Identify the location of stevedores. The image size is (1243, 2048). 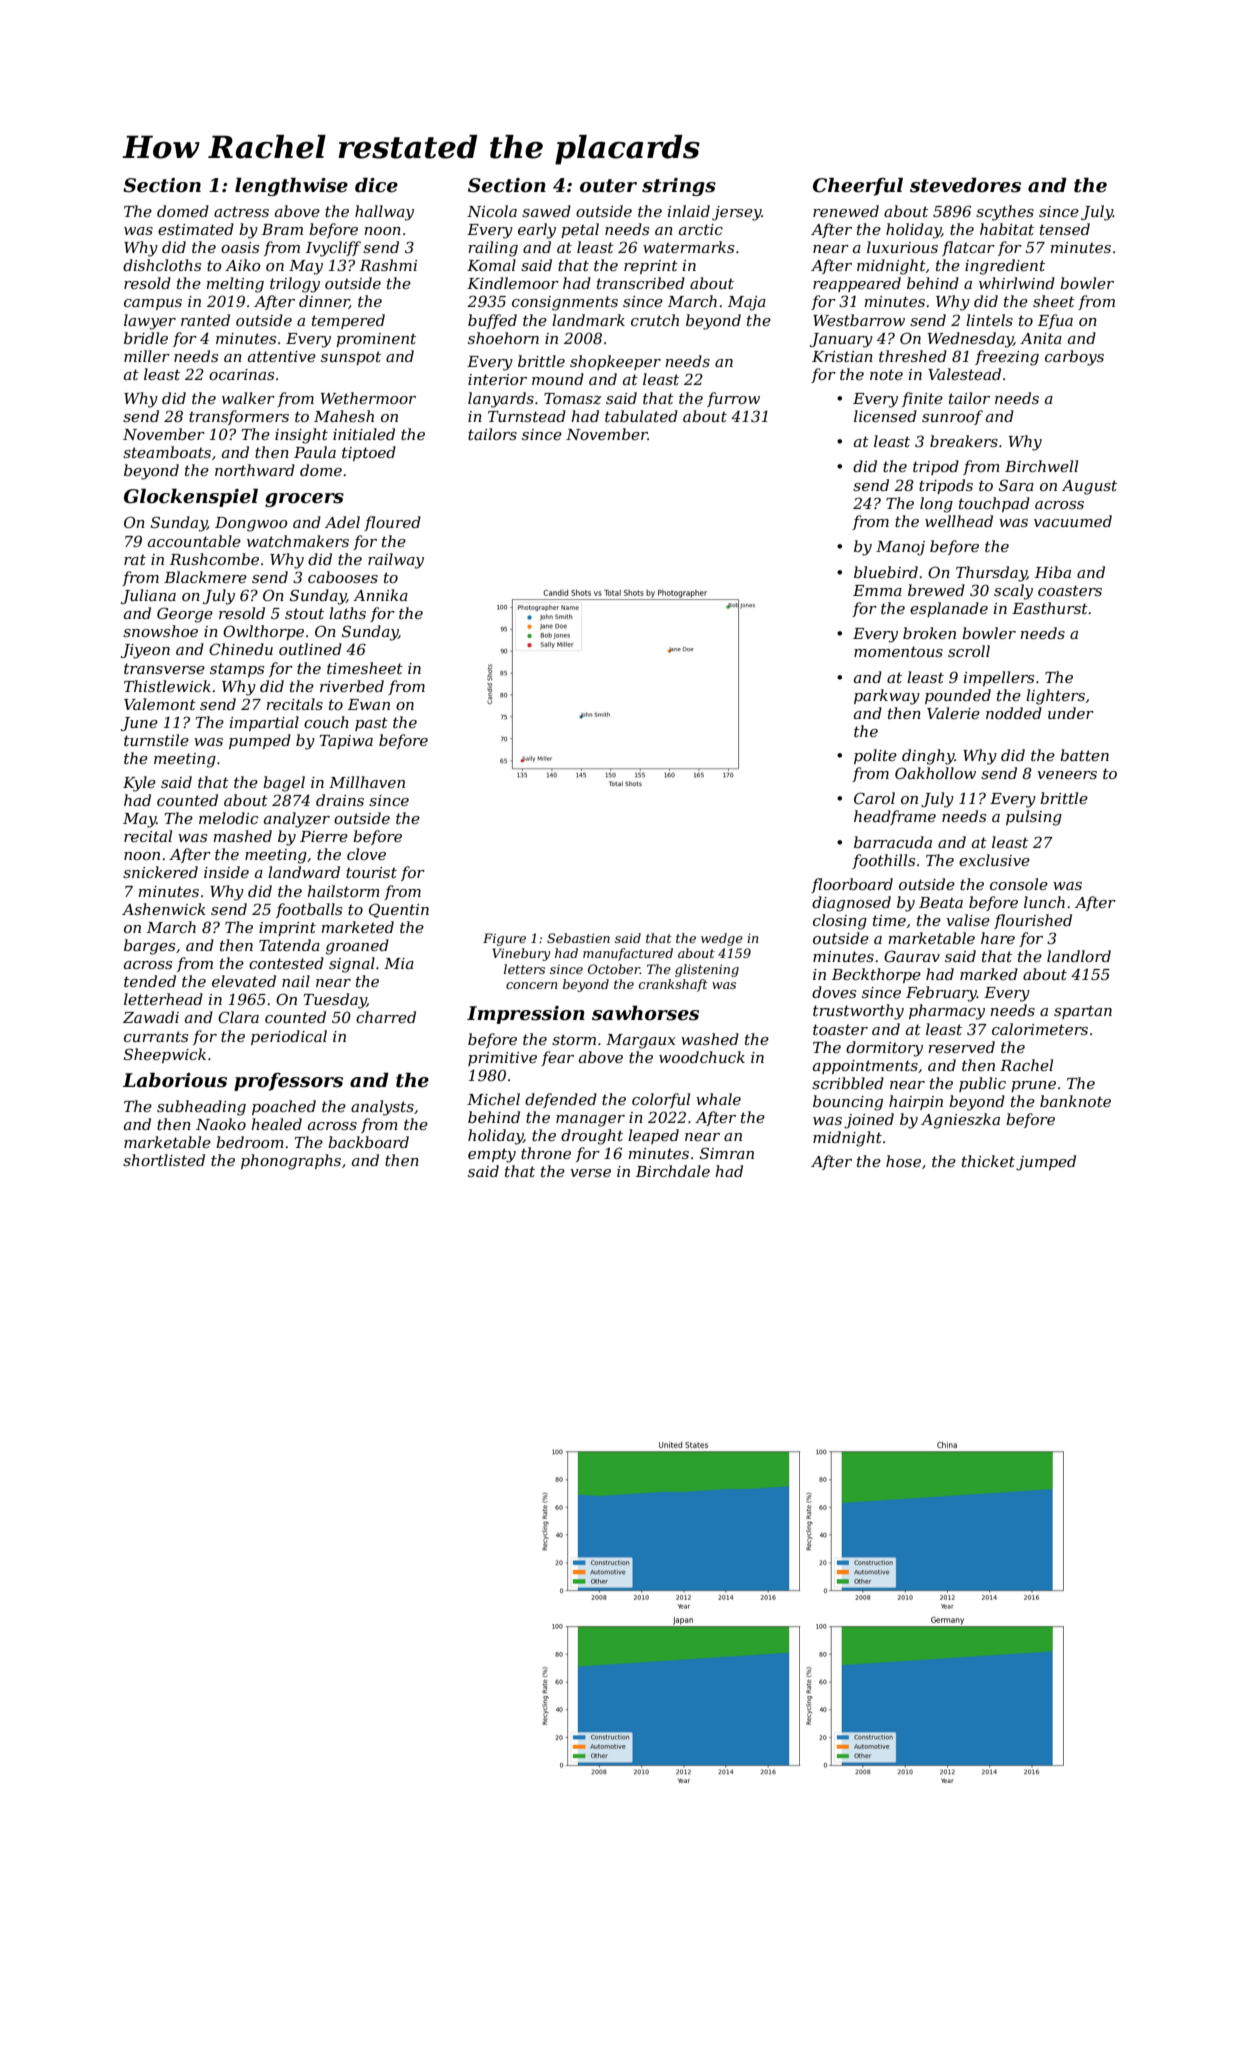
(965, 185).
